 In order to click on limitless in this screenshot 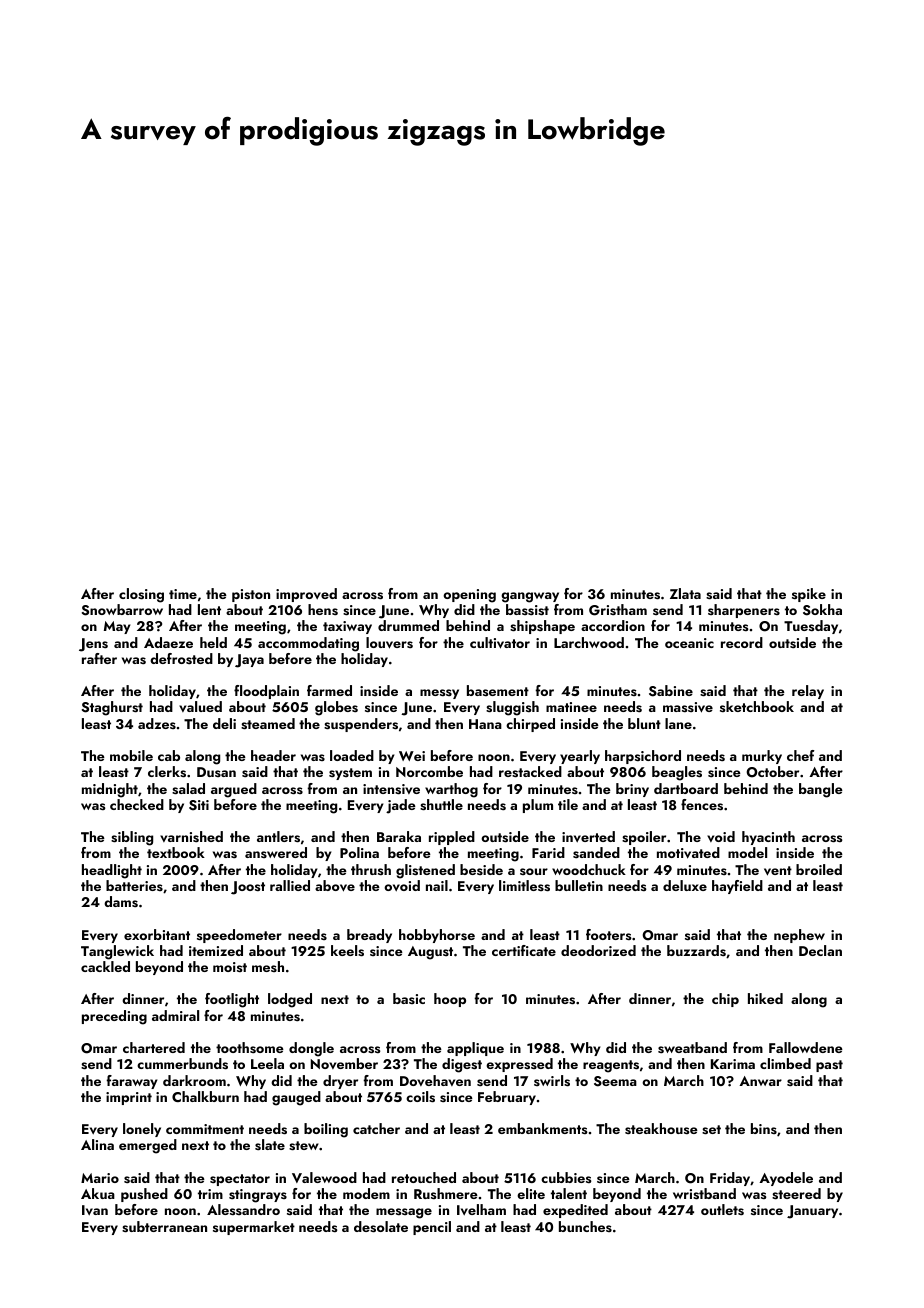, I will do `click(524, 886)`.
